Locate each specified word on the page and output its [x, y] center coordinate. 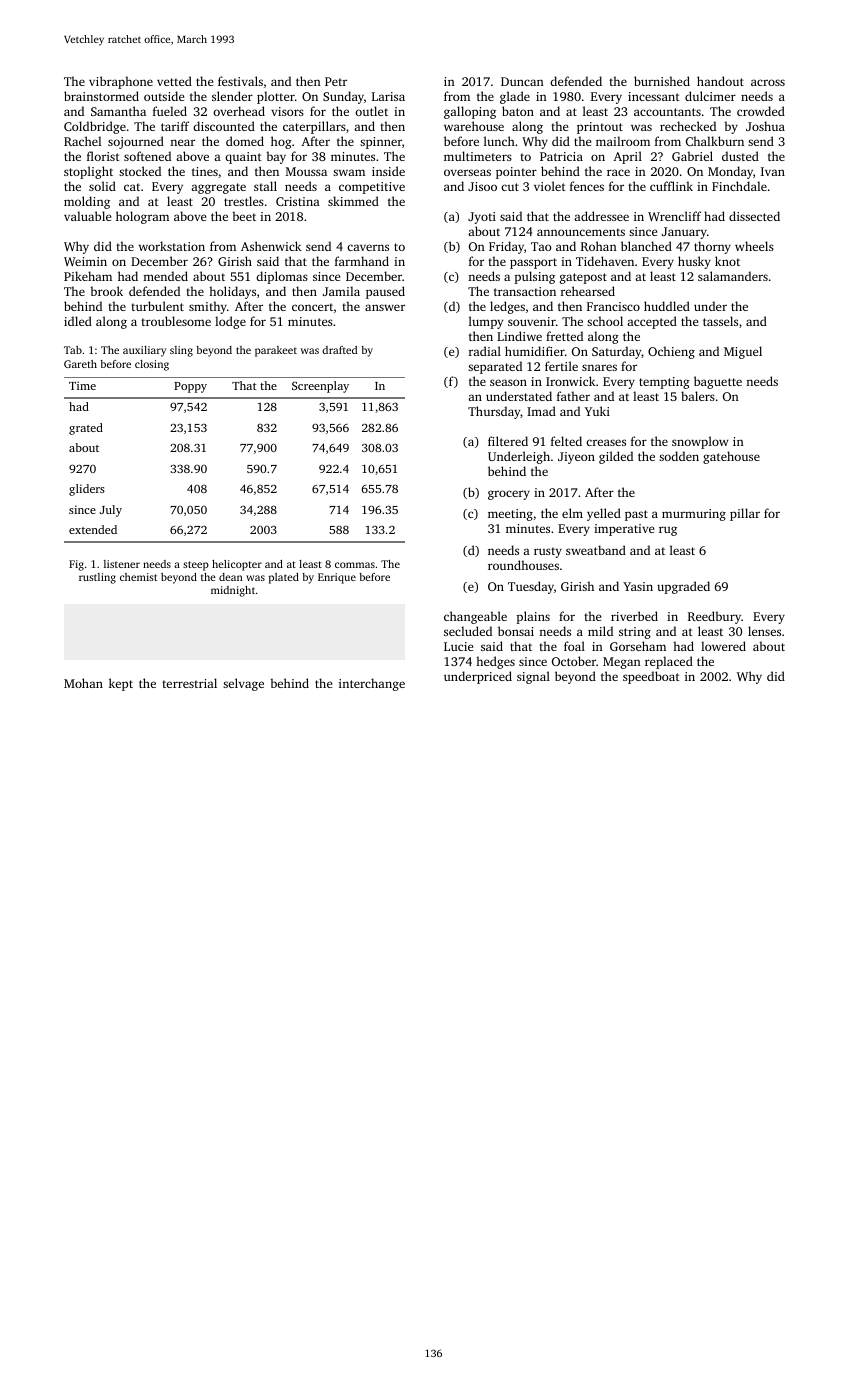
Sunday [343, 97]
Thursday [494, 412]
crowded [761, 111]
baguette [718, 382]
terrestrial [189, 683]
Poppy [190, 387]
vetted [174, 81]
